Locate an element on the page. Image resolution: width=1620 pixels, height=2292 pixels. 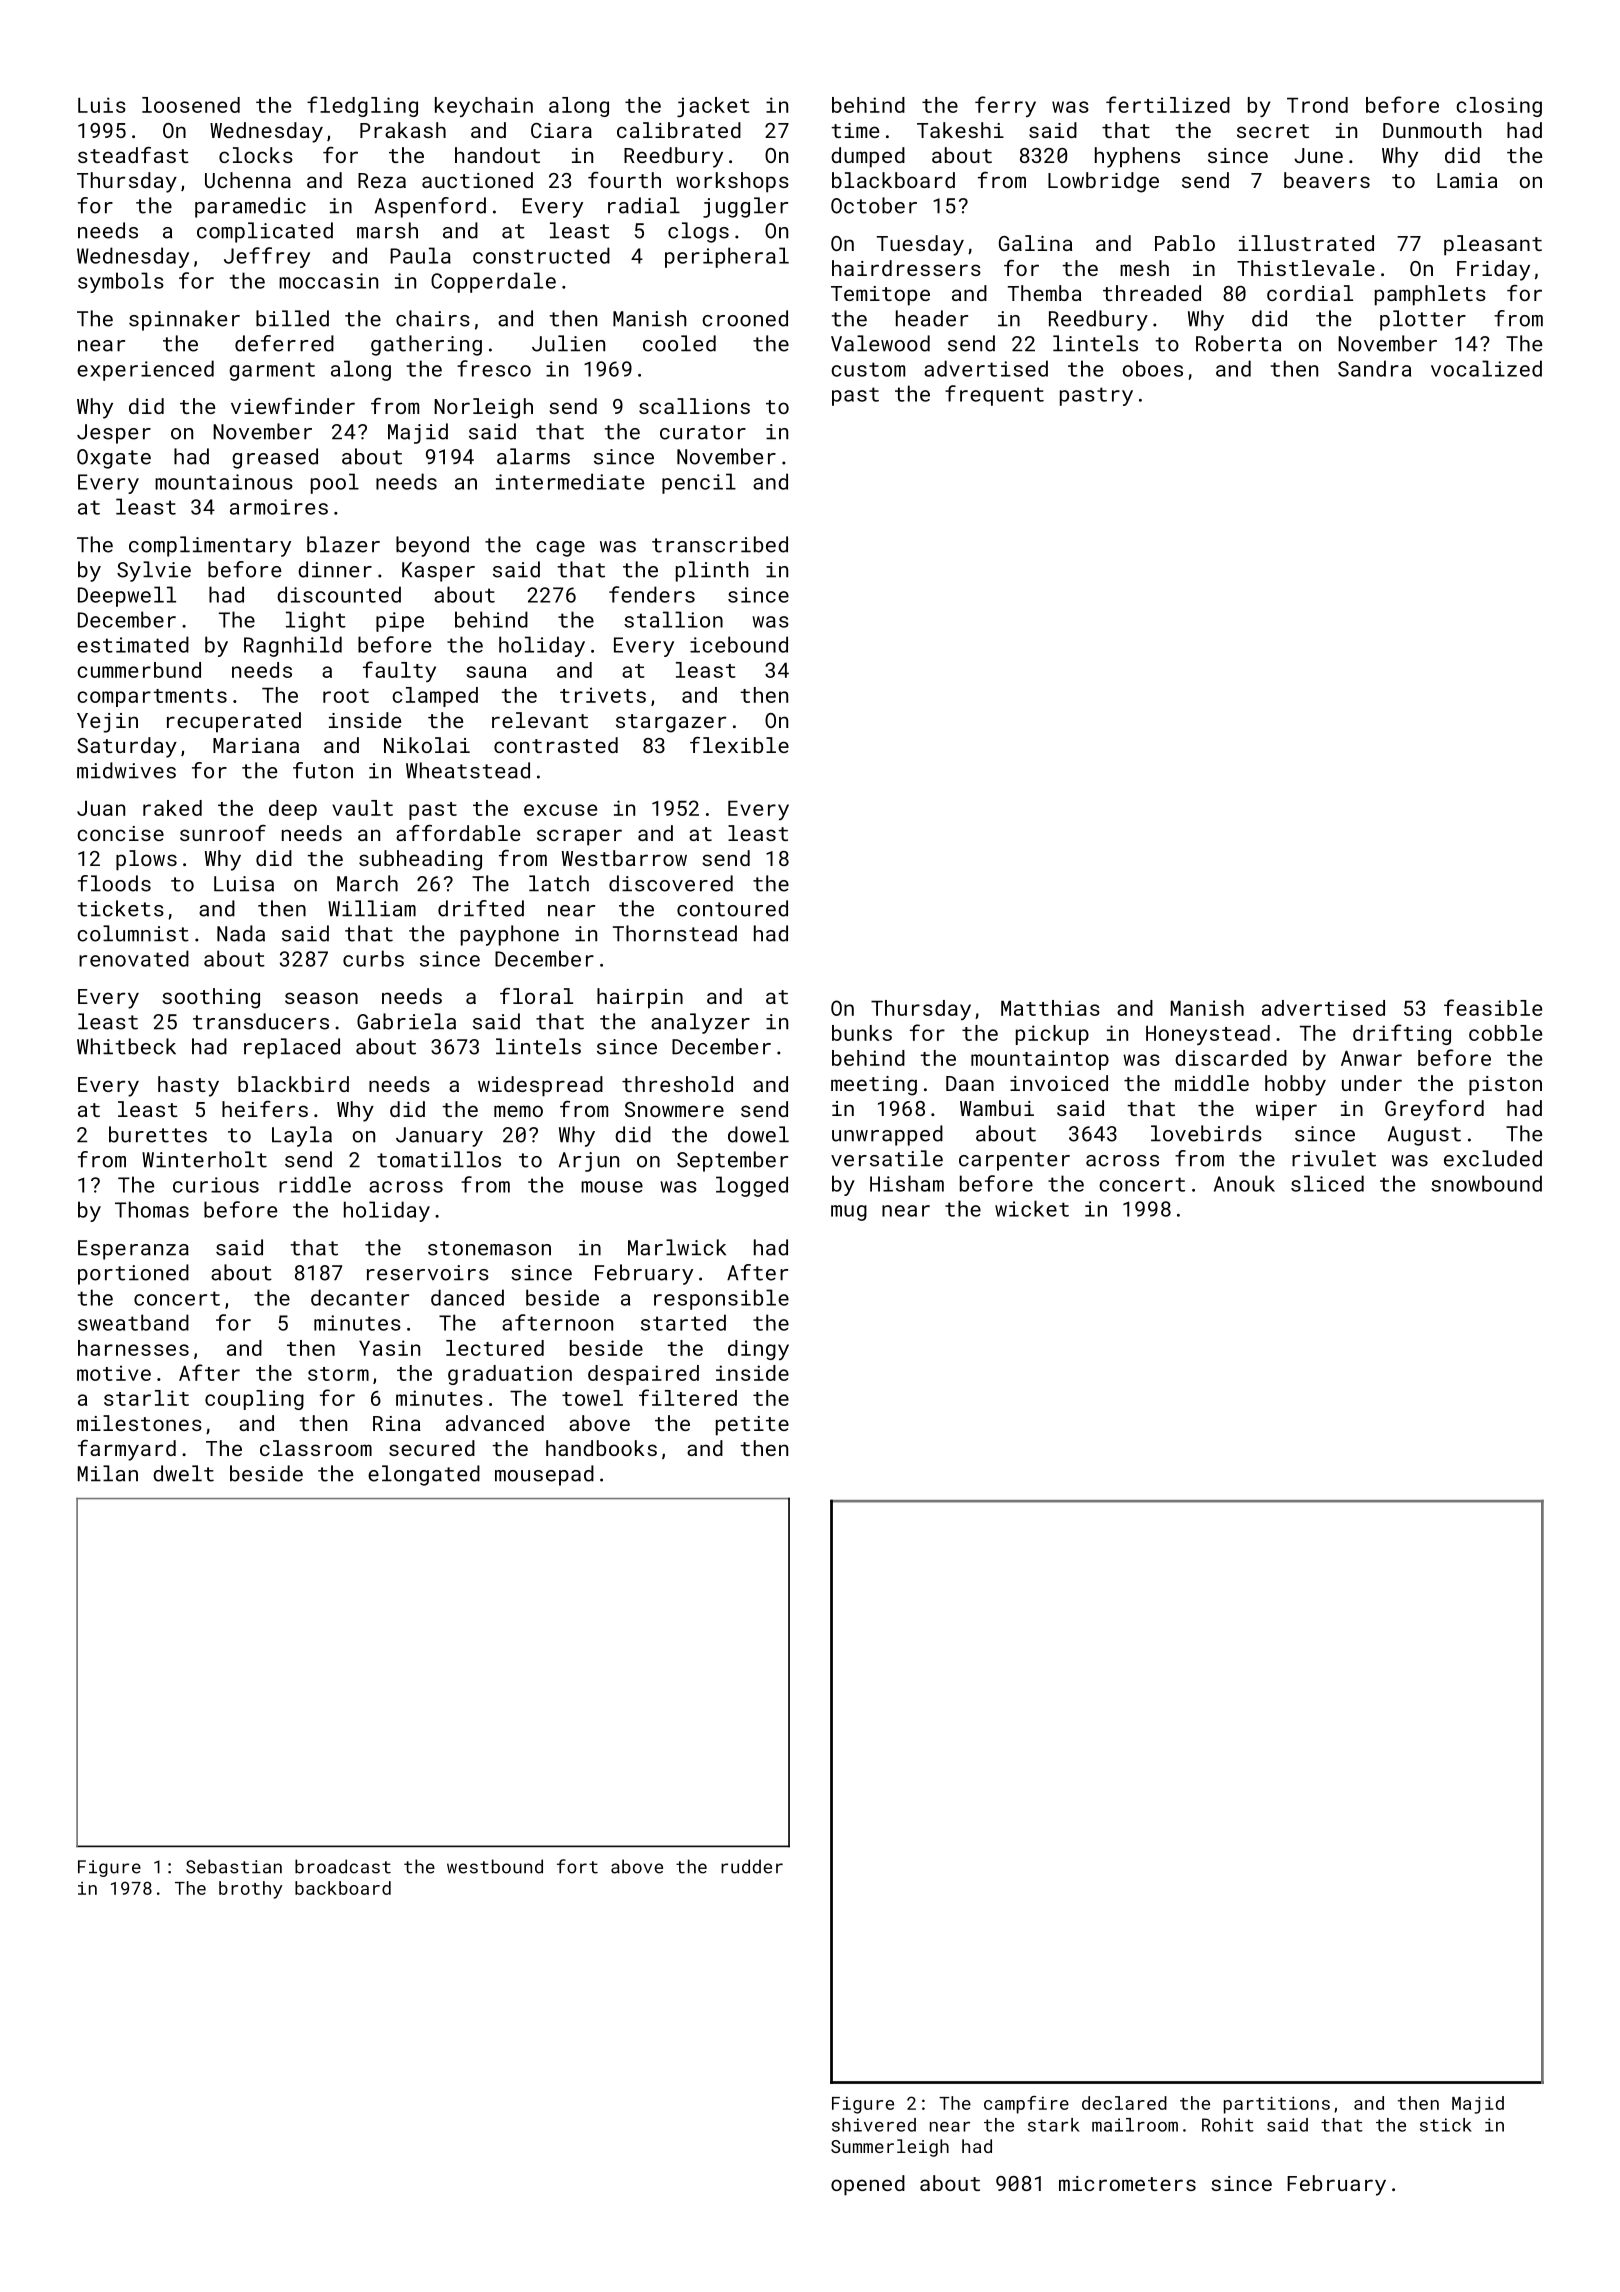
Esperanza is located at coordinates (133, 1250).
